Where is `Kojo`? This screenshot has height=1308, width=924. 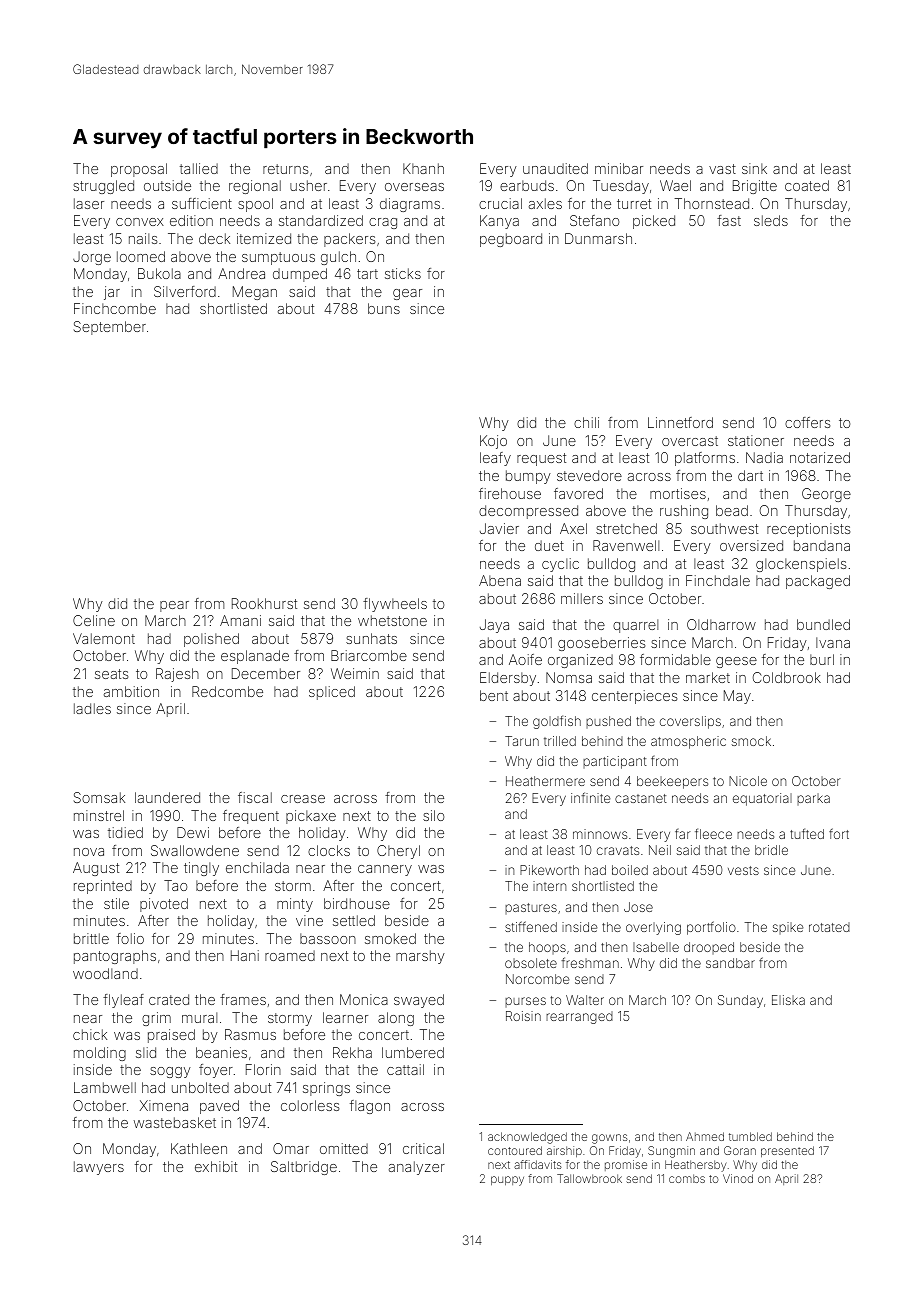 Kojo is located at coordinates (493, 442).
